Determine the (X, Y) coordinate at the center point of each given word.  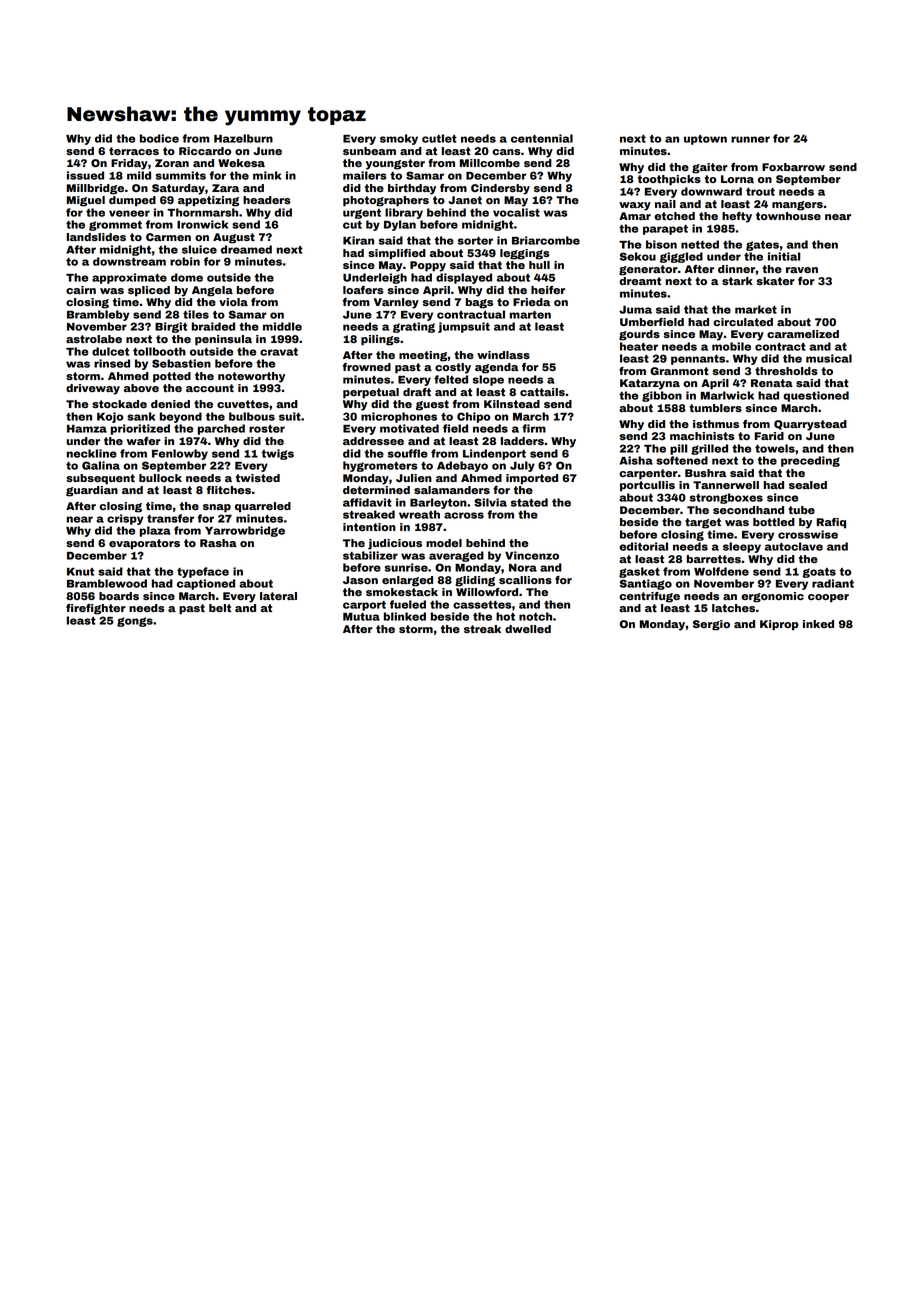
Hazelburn (243, 138)
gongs (135, 622)
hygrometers (380, 466)
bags (479, 303)
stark (737, 281)
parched (221, 429)
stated (529, 502)
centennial (542, 138)
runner (750, 139)
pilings (380, 340)
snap (217, 508)
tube (801, 510)
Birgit (171, 327)
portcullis (647, 486)
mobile (731, 346)
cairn (81, 290)
